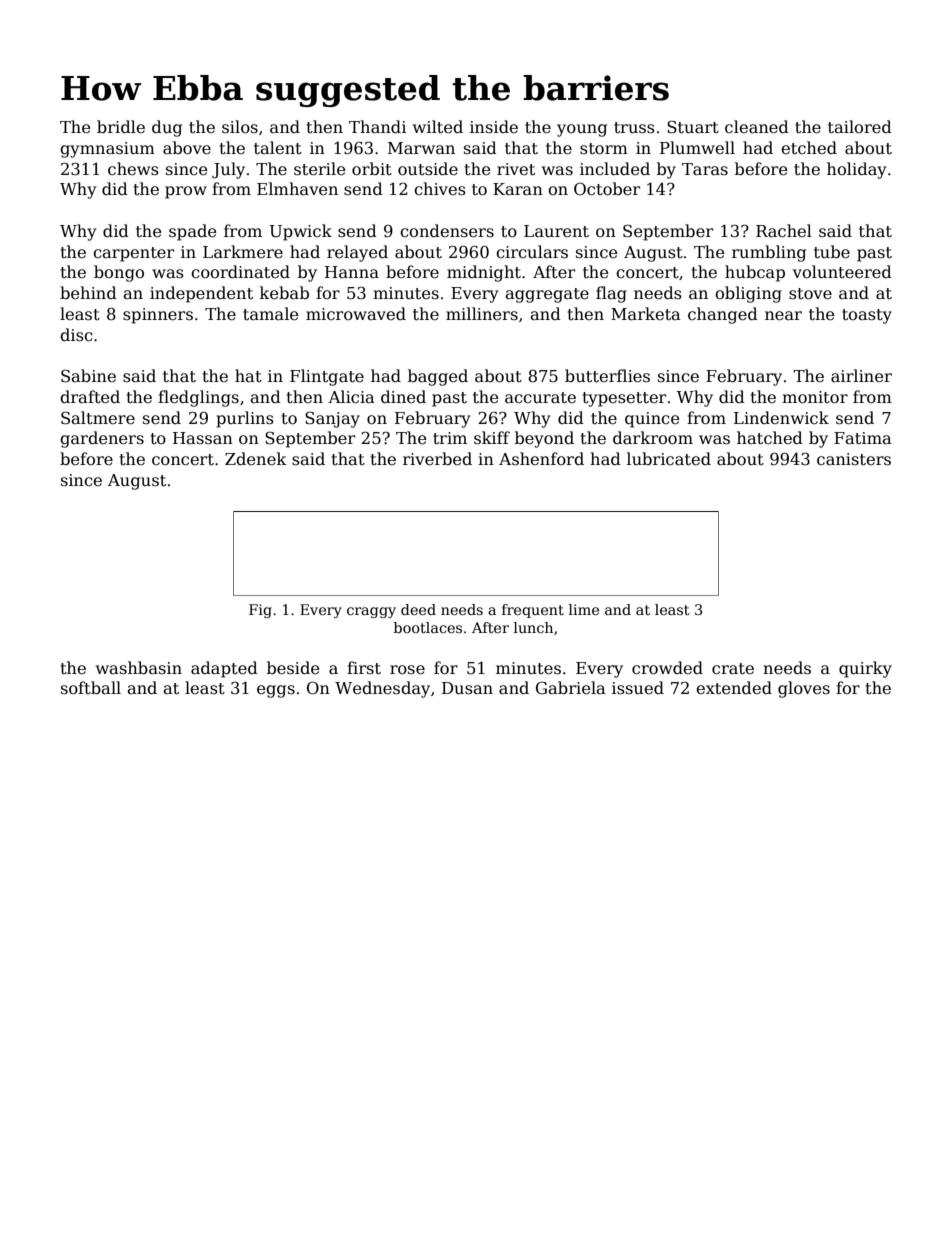  I want to click on Ashenford, so click(541, 459).
